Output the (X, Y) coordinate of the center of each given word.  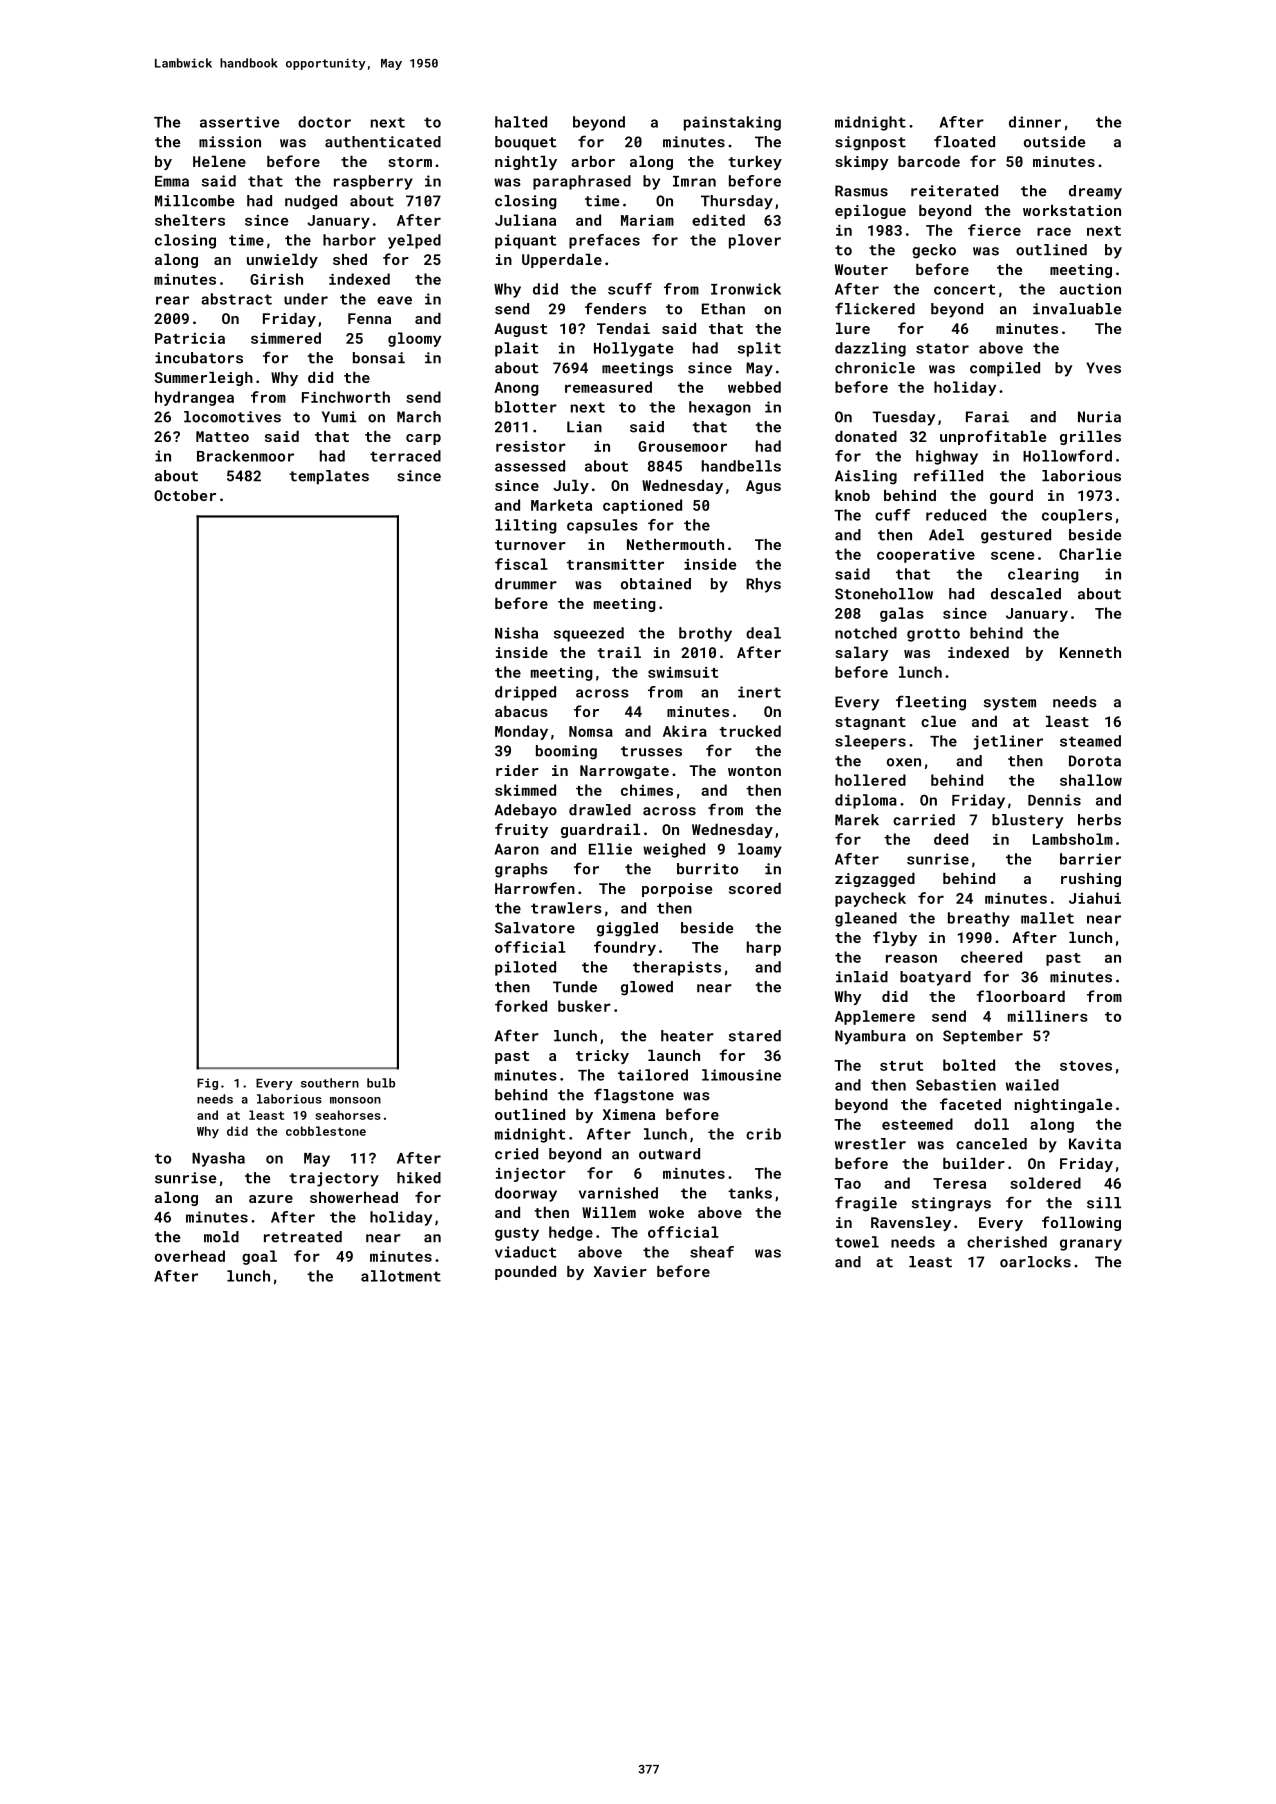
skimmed (525, 790)
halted (521, 122)
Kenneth (1090, 652)
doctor (324, 122)
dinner (1035, 122)
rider (517, 770)
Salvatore (535, 928)
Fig (207, 1084)
